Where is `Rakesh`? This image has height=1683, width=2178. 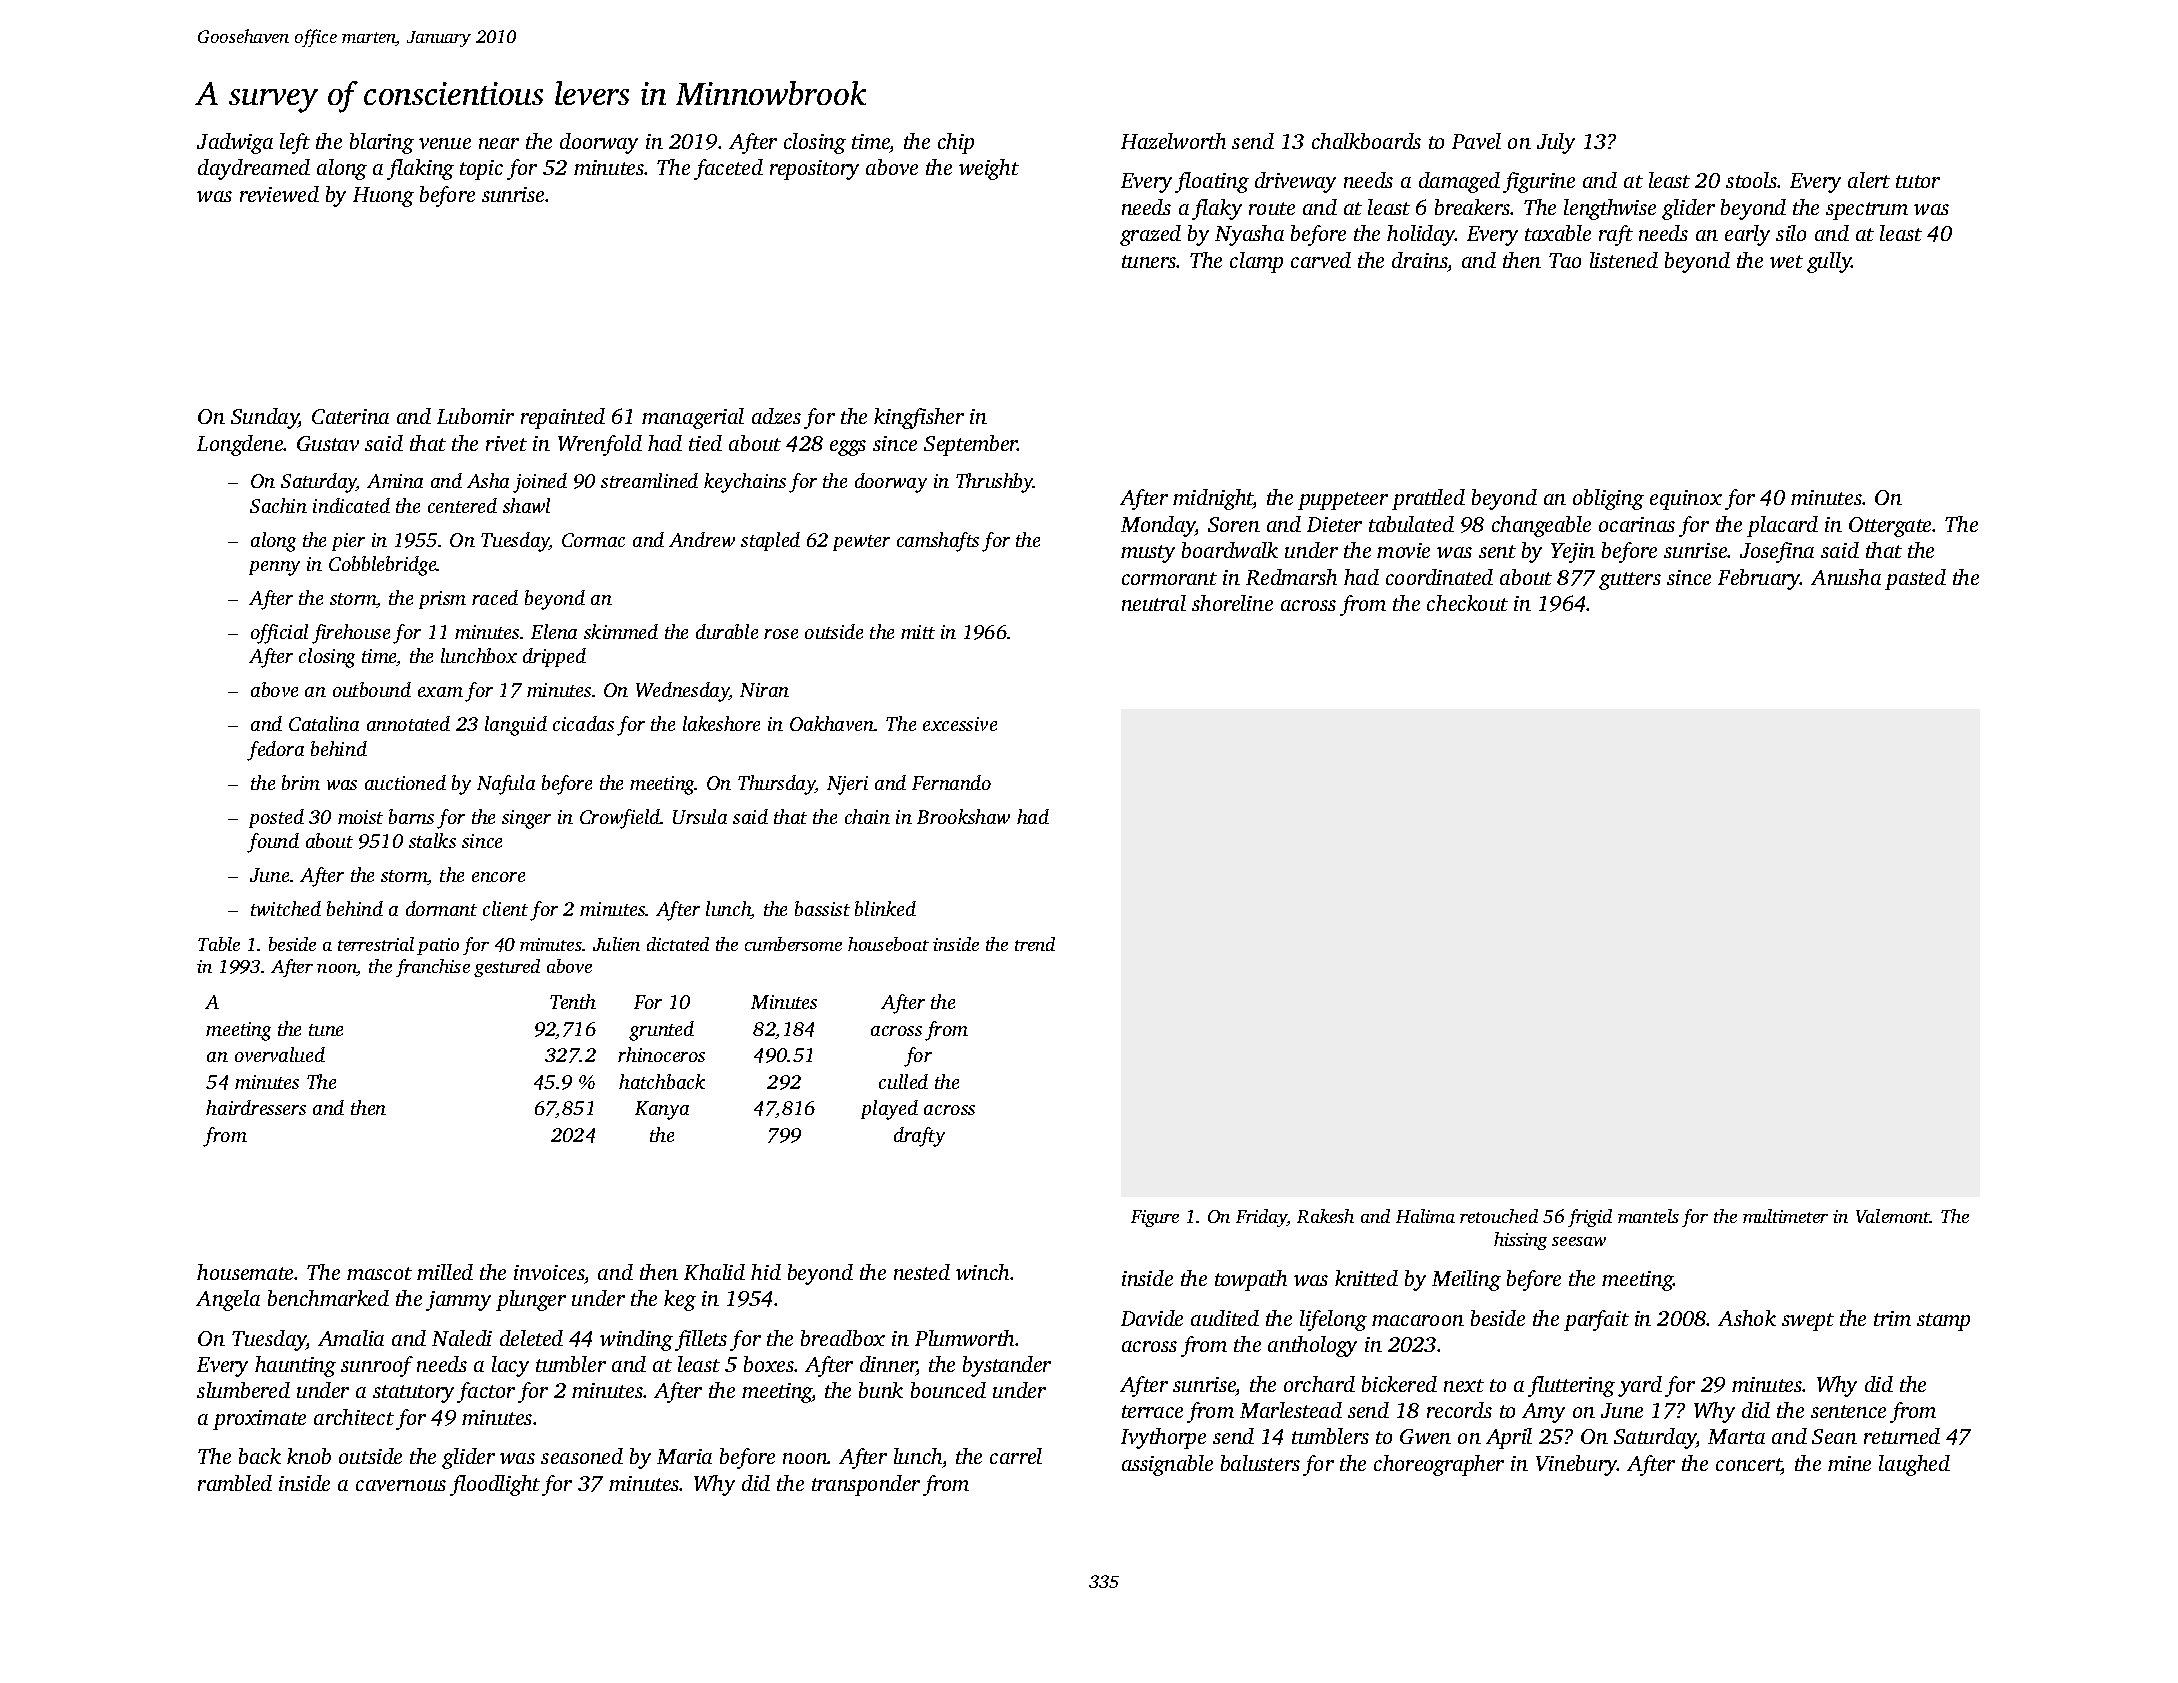
Rakesh is located at coordinates (1325, 1216).
